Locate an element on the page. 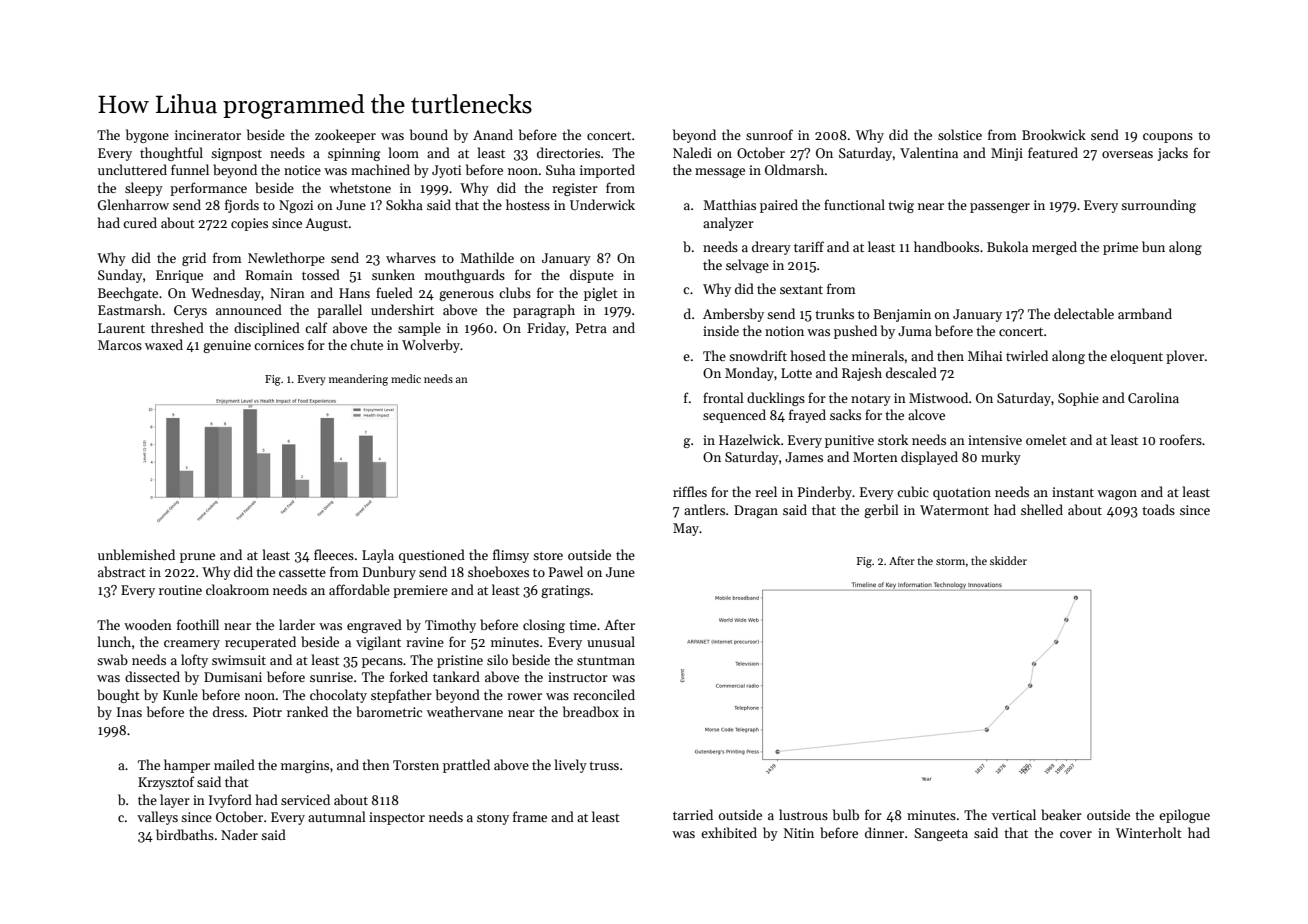 The width and height of the page is (1308, 924). ranked is located at coordinates (307, 711).
